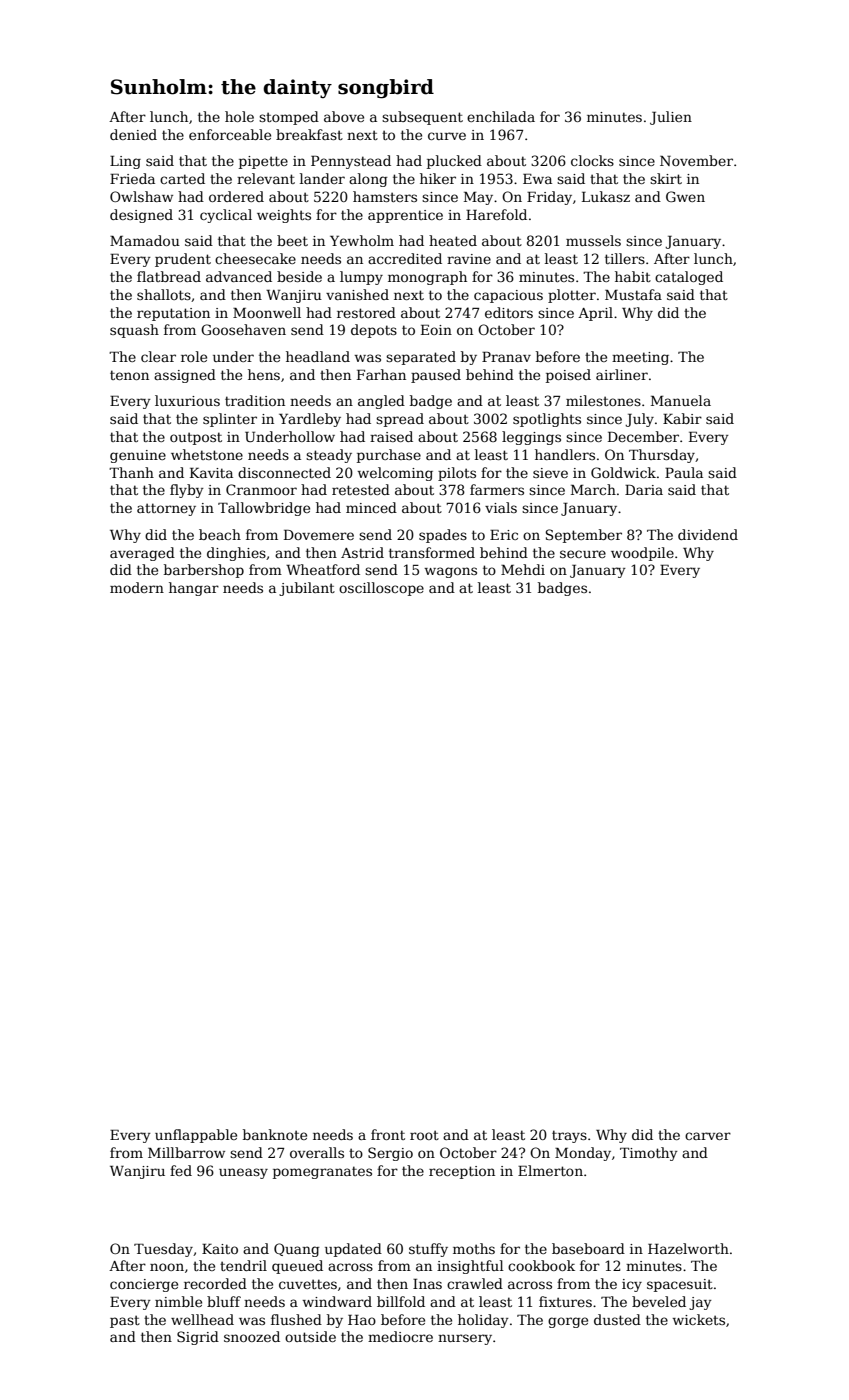 This image has height=1400, width=849. What do you see at coordinates (708, 534) in the image?
I see `dividend` at bounding box center [708, 534].
